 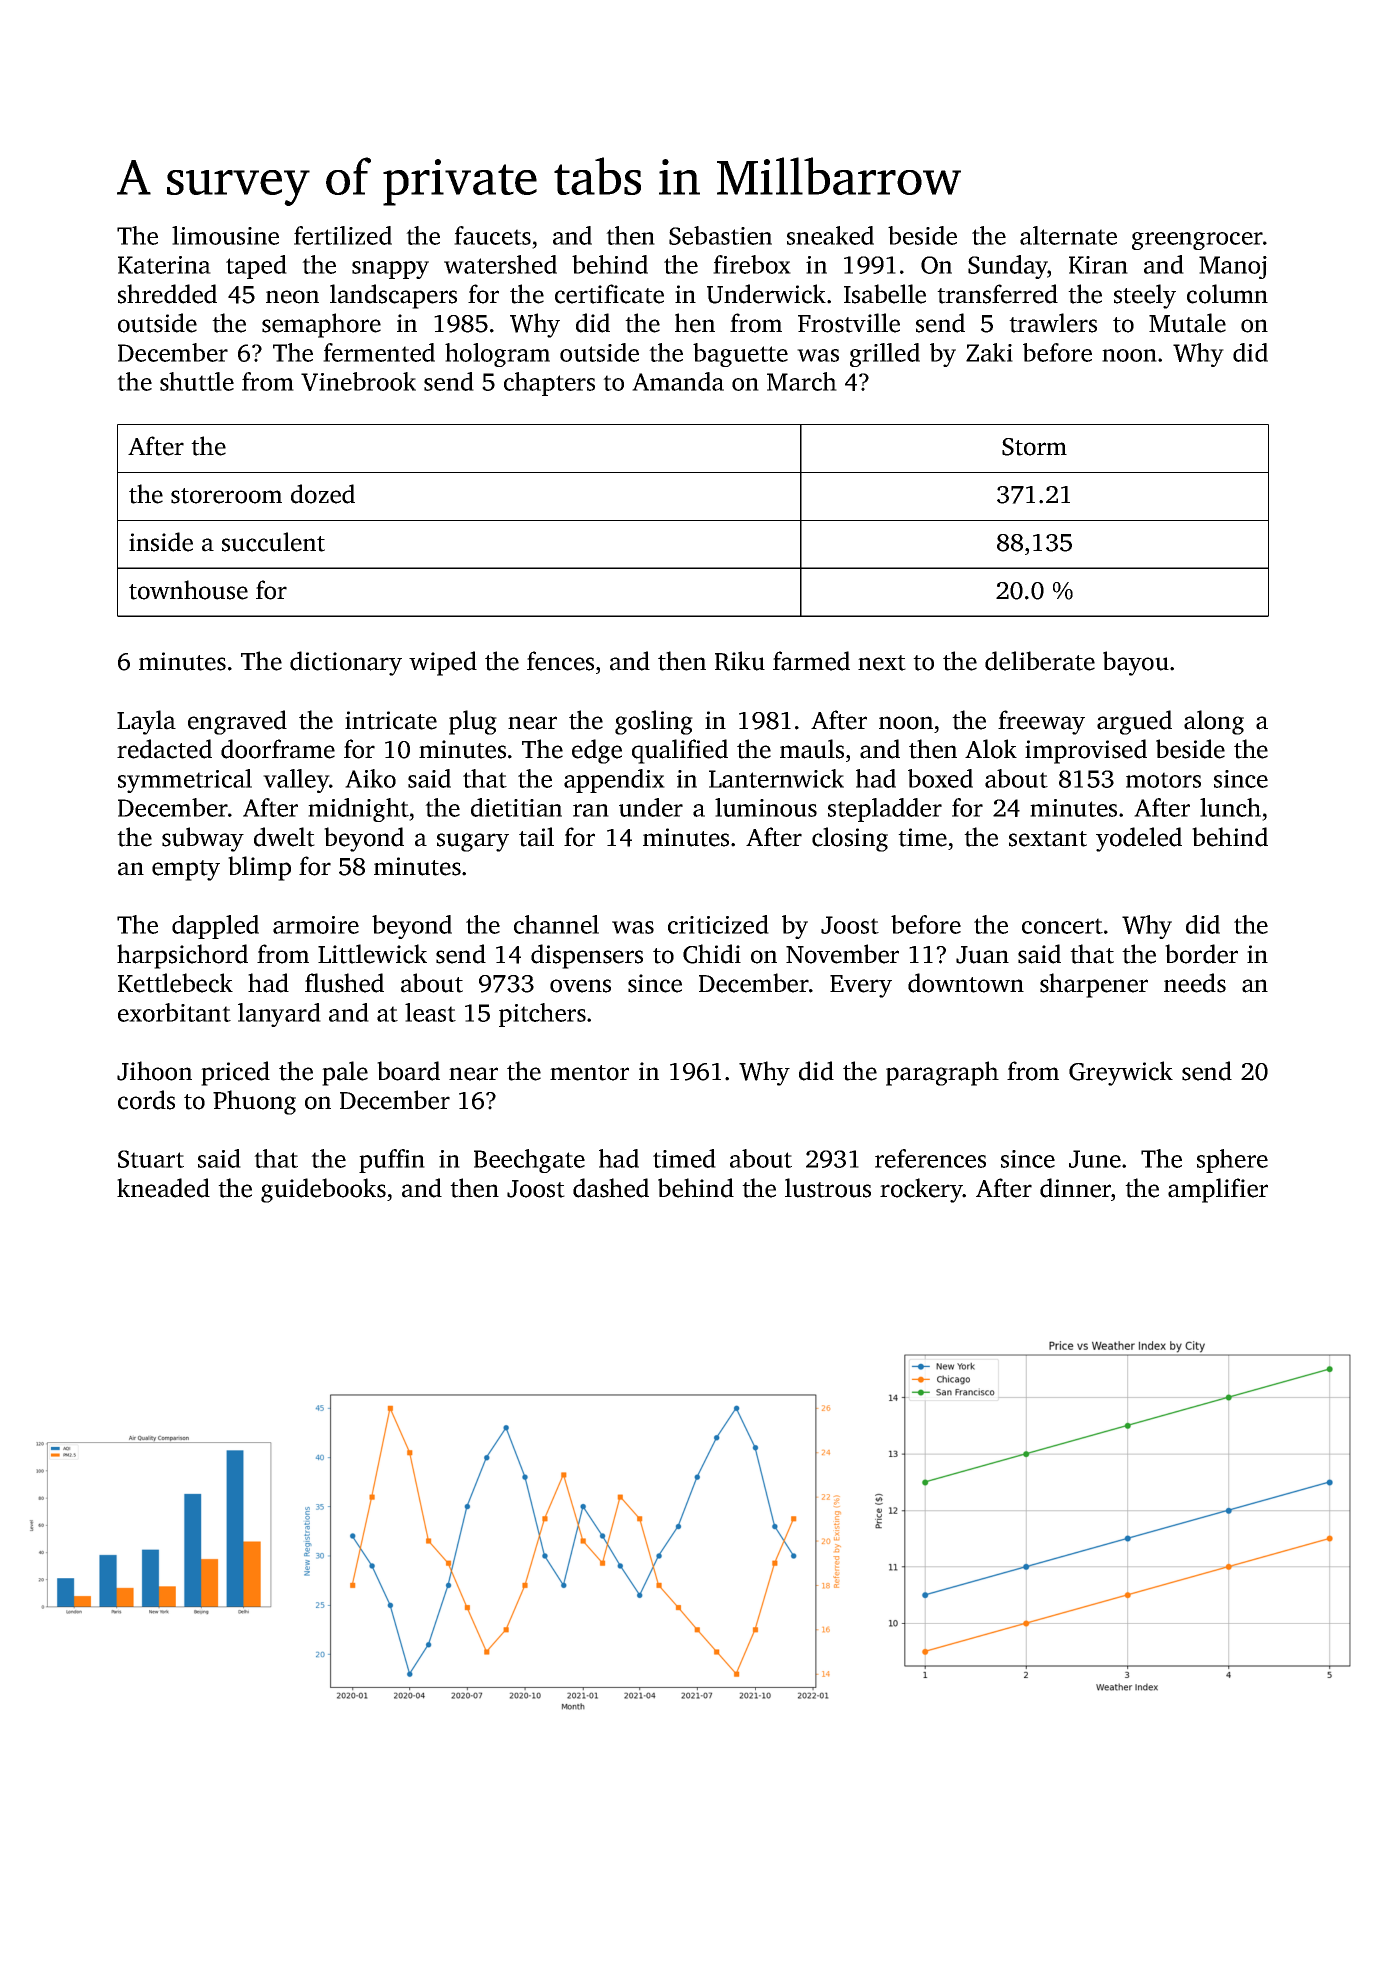 What do you see at coordinates (225, 235) in the image?
I see `limousine` at bounding box center [225, 235].
